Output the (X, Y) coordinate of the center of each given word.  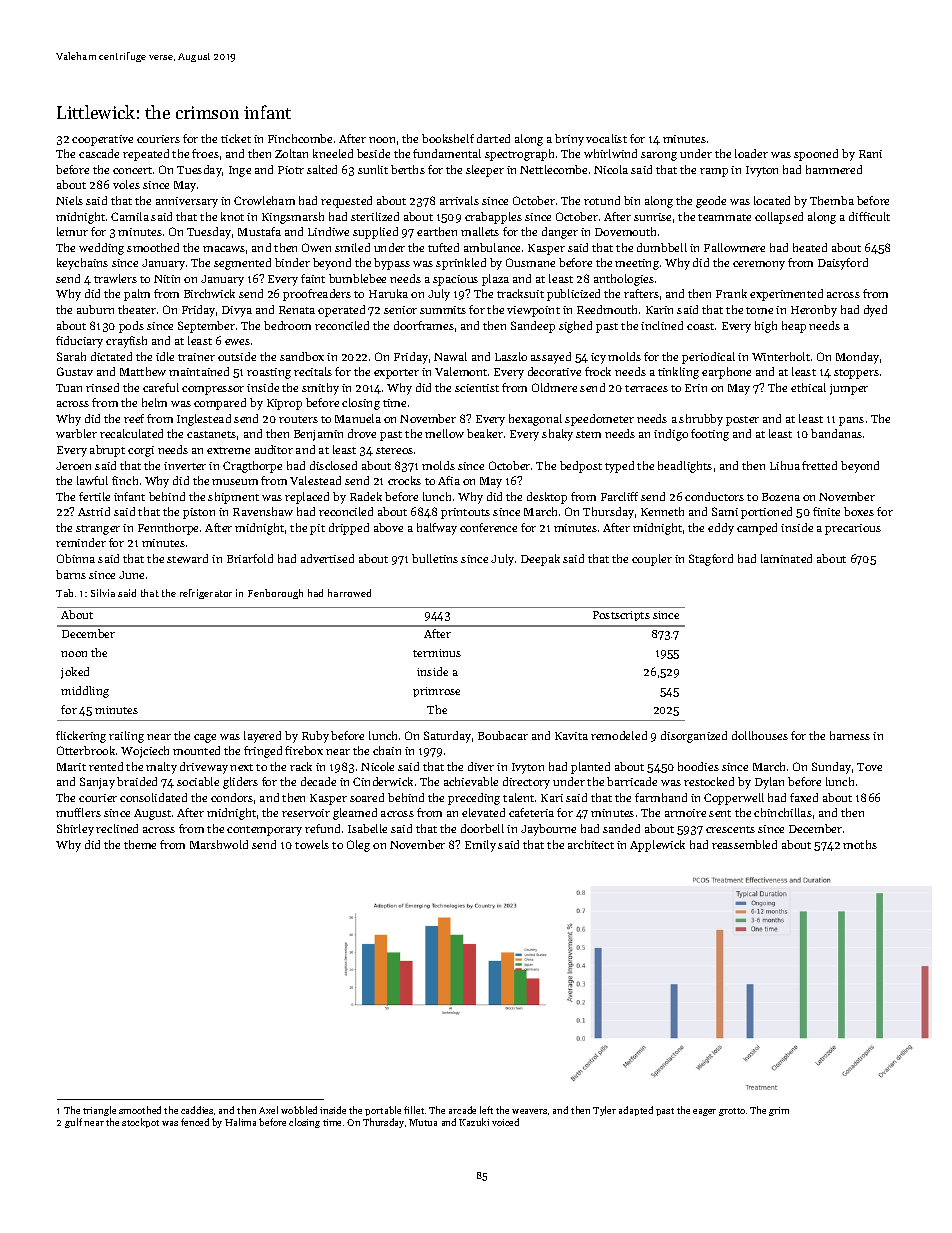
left (486, 1110)
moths (860, 844)
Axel (268, 1110)
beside (373, 153)
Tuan (69, 388)
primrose (436, 692)
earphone (726, 373)
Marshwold (219, 844)
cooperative (102, 140)
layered (262, 737)
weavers (529, 1111)
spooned (816, 155)
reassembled (744, 844)
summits (443, 310)
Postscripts (621, 616)
